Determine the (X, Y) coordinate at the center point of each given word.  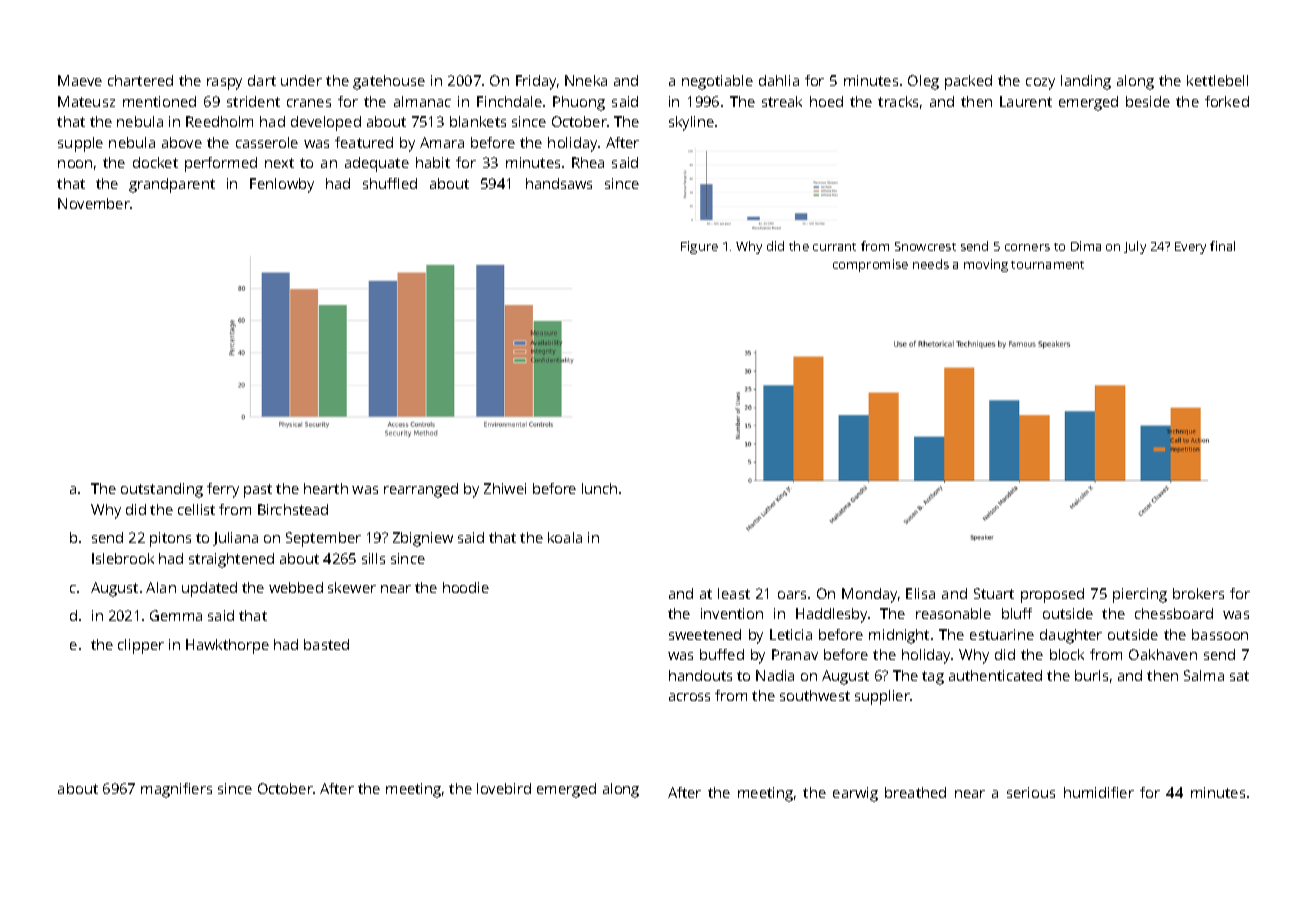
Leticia (791, 634)
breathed (915, 792)
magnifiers (176, 790)
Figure (699, 247)
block (1067, 654)
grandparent (172, 185)
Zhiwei (505, 488)
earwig (855, 794)
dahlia (779, 80)
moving (986, 265)
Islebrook (123, 558)
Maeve (80, 80)
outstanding (162, 490)
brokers (1198, 593)
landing (1086, 82)
